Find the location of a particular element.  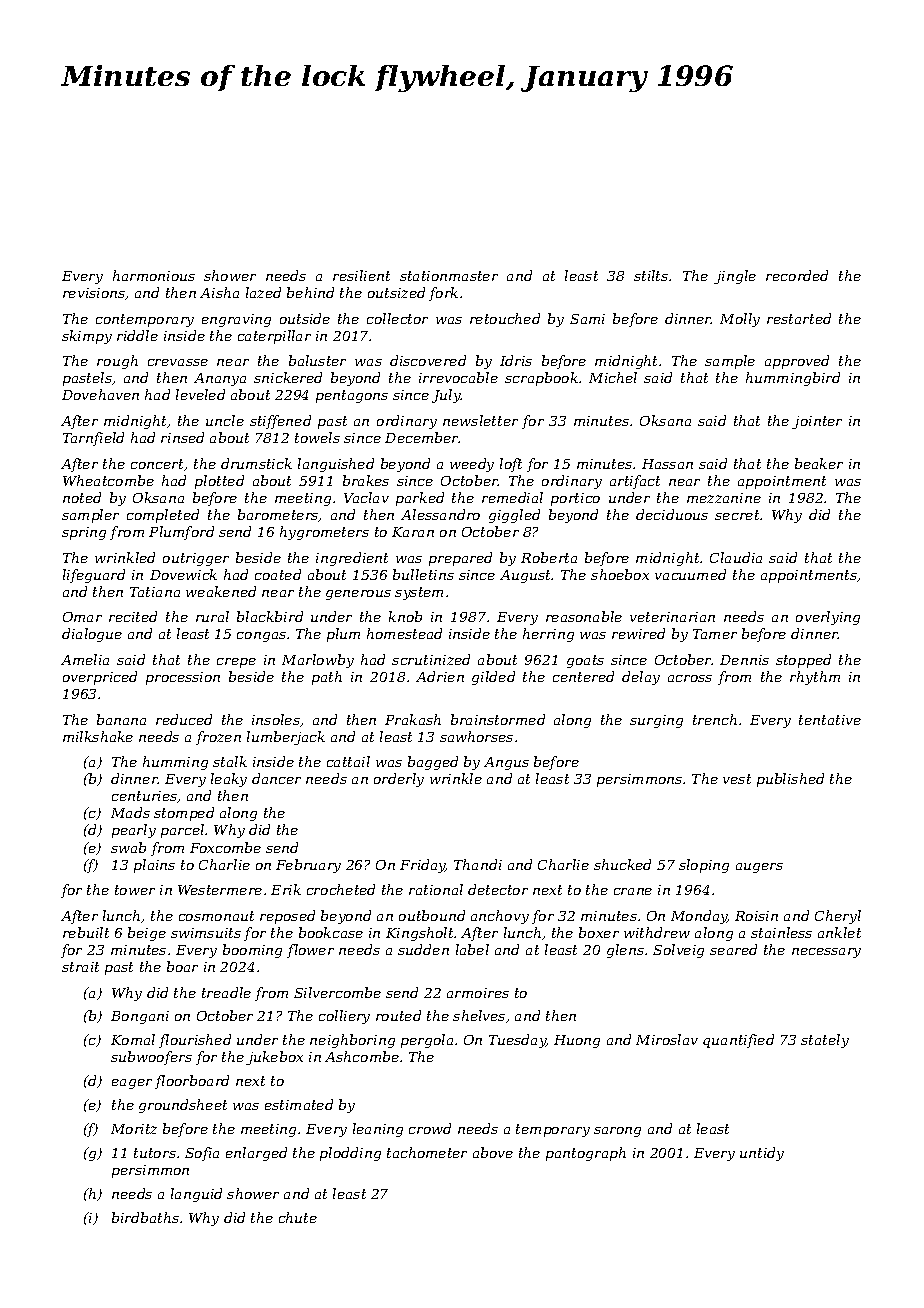

enlarged is located at coordinates (256, 1154).
